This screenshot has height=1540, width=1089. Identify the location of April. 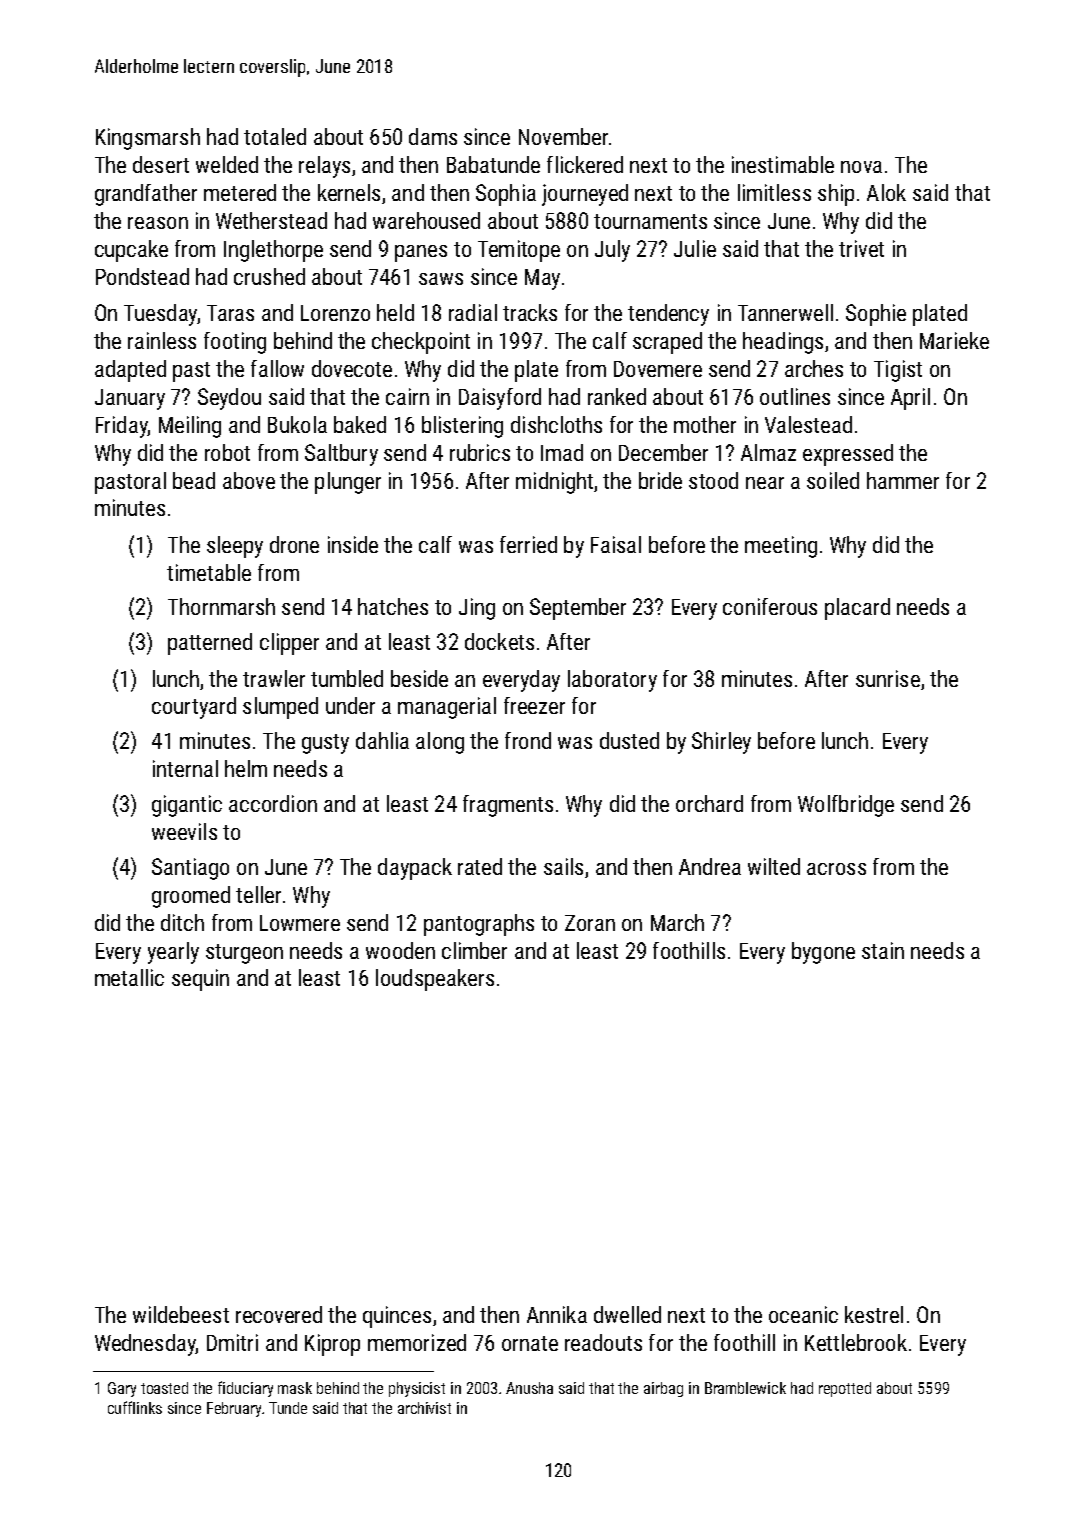
(910, 399).
